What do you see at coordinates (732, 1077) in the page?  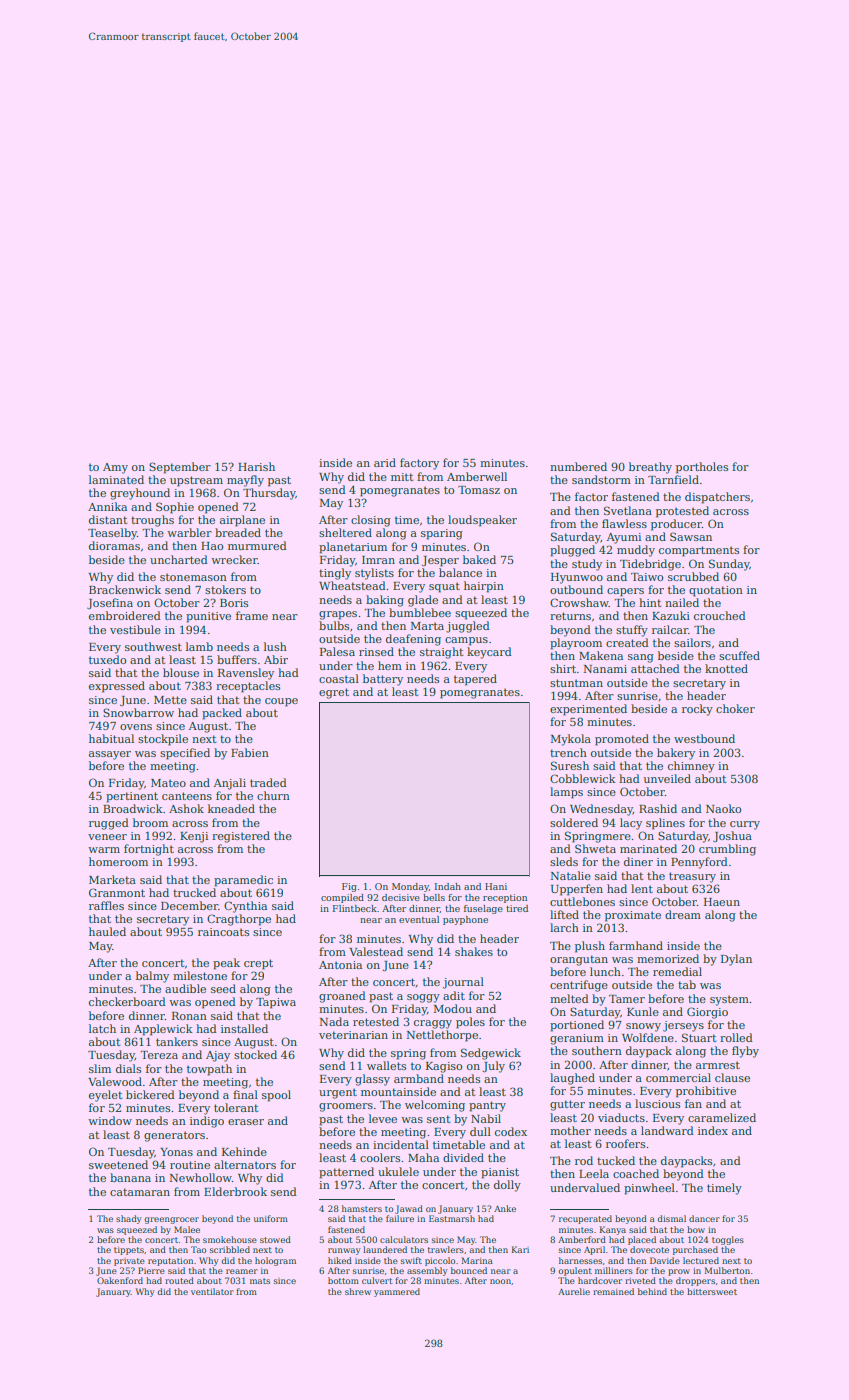 I see `clause` at bounding box center [732, 1077].
